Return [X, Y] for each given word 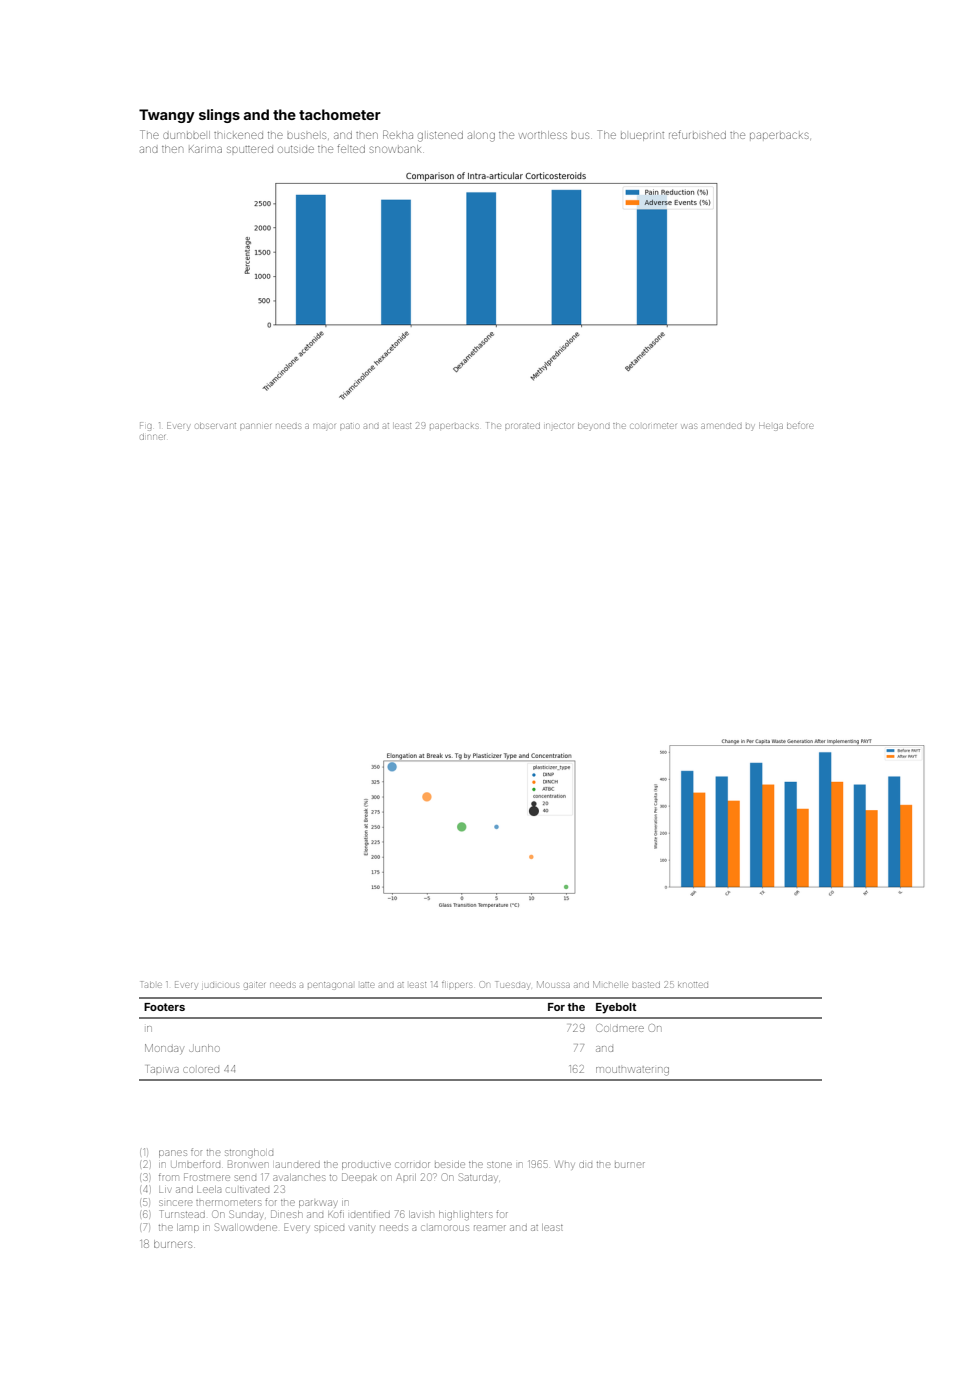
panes [173, 1154]
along [481, 137]
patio [349, 426]
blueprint [642, 136]
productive [366, 1166]
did [585, 1165]
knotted [693, 985]
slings [219, 116]
